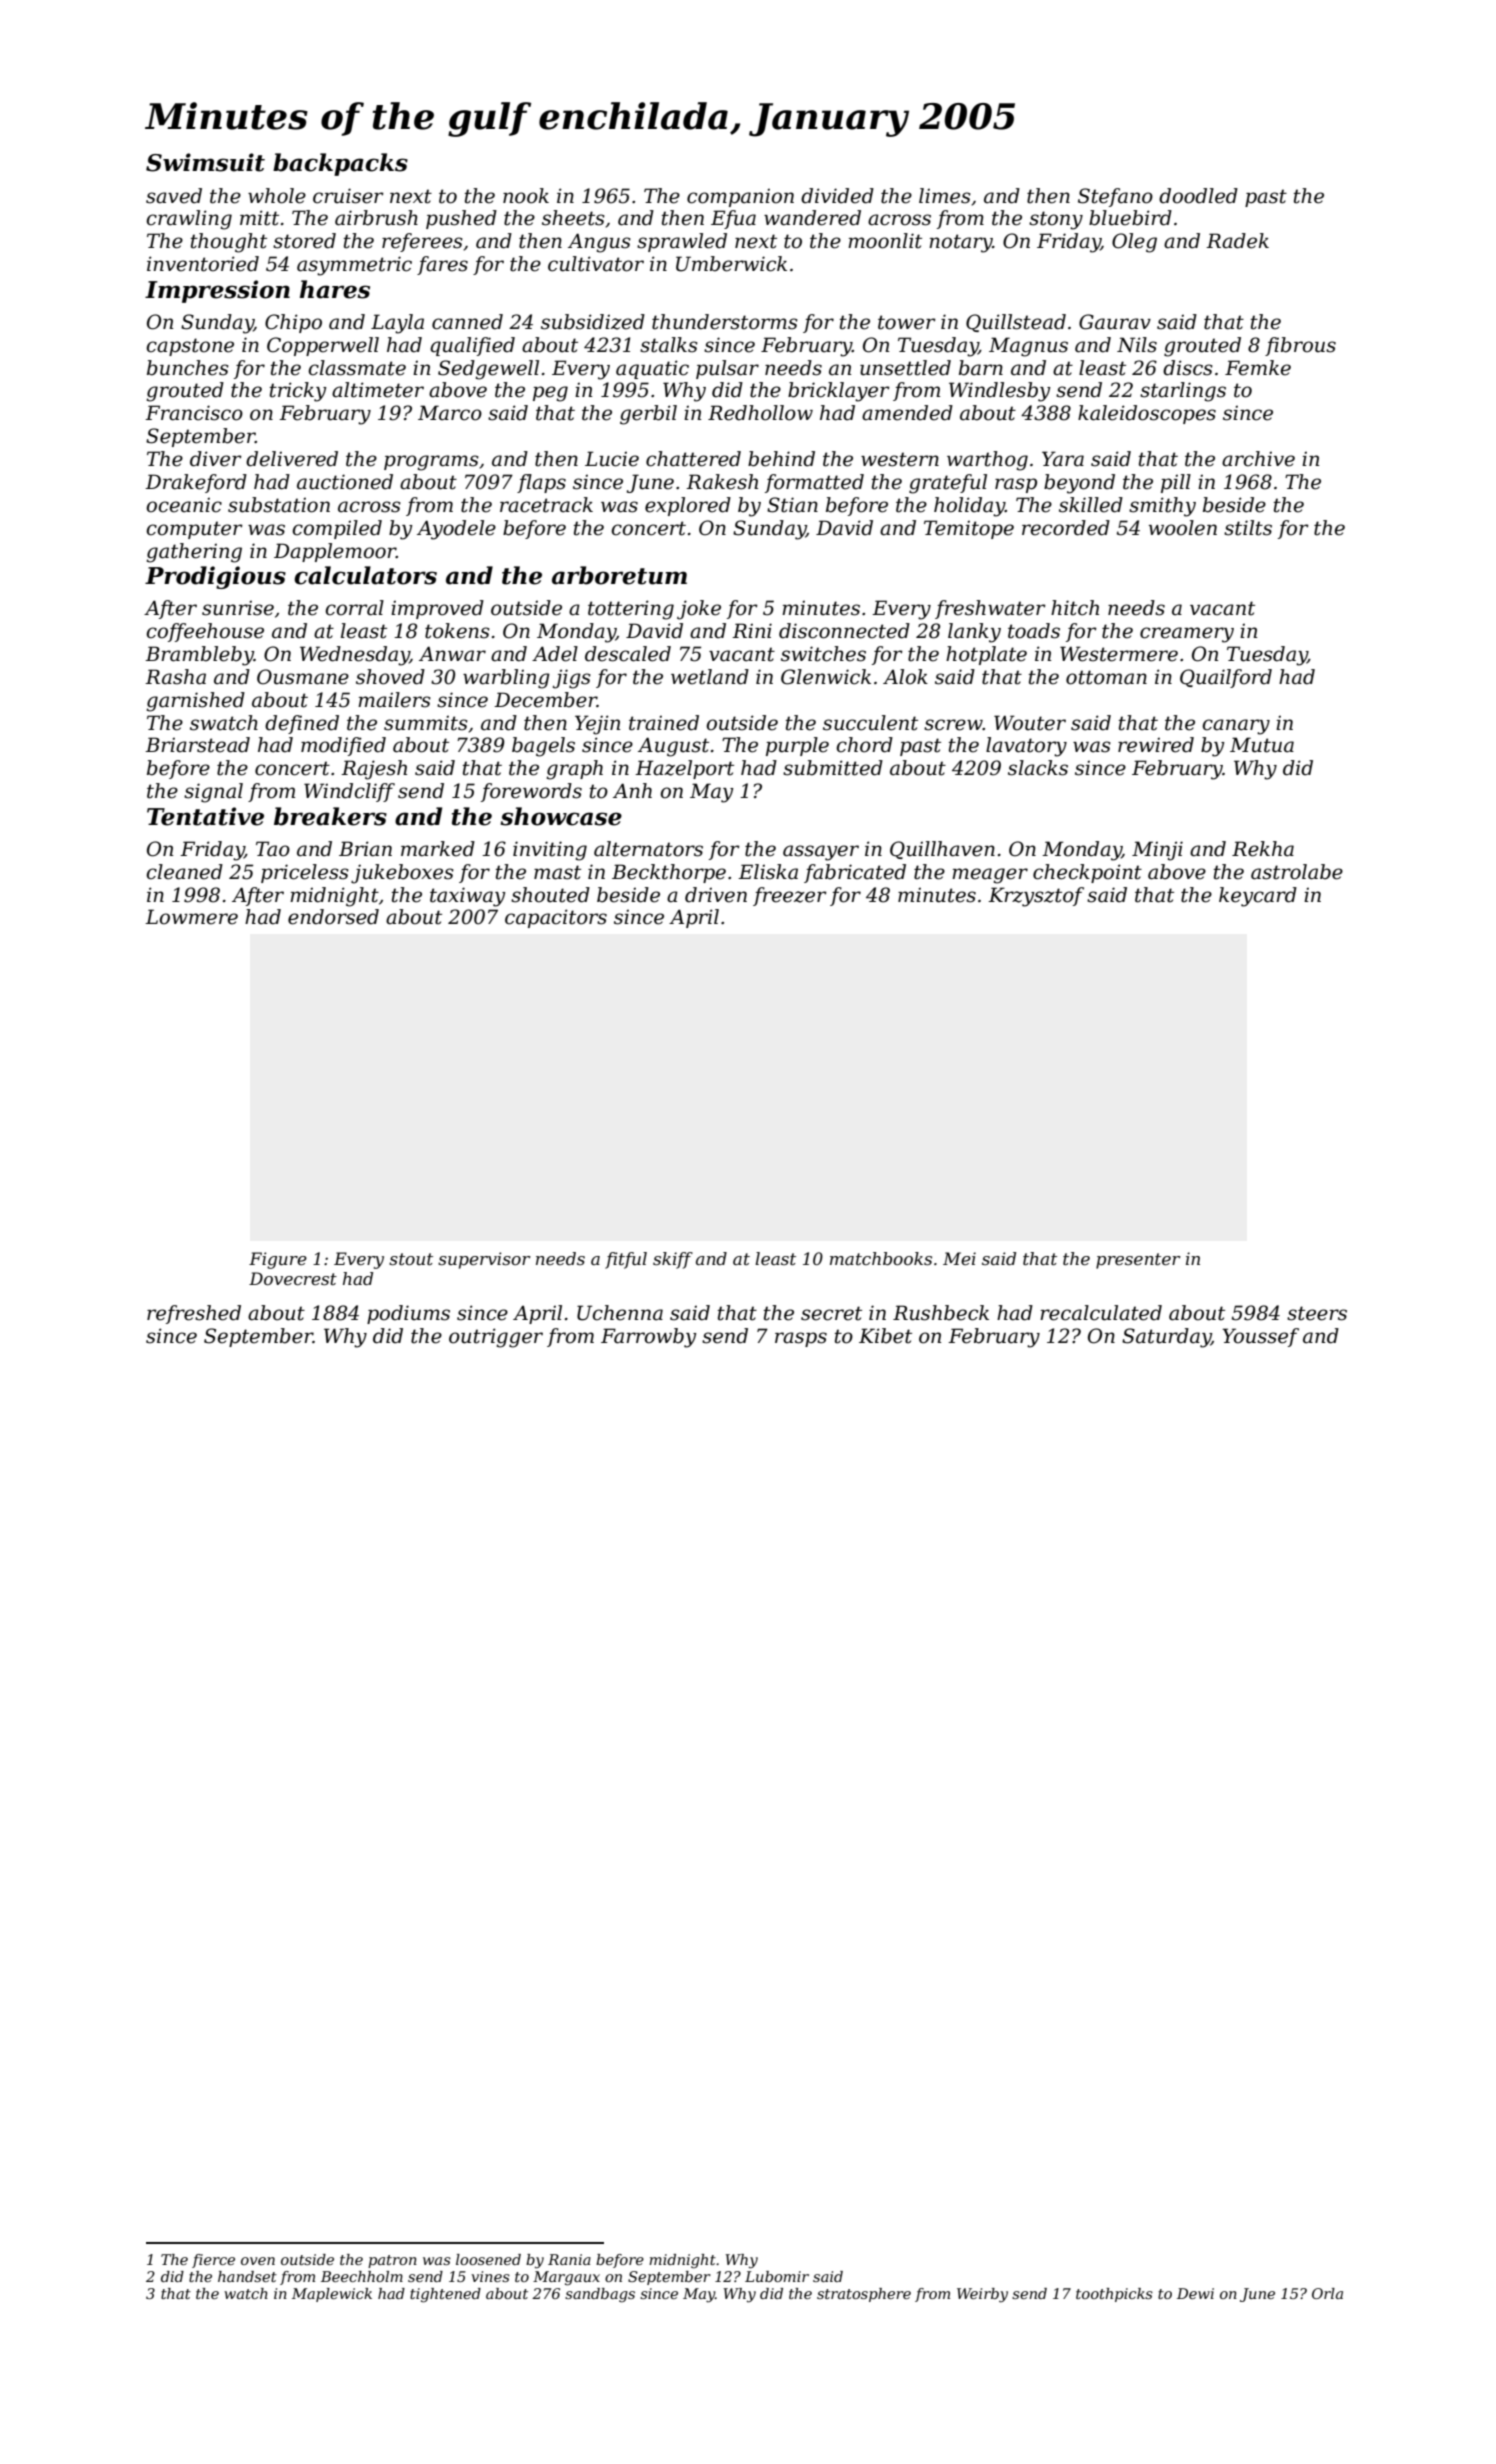 The height and width of the screenshot is (2464, 1496). Describe the element at coordinates (1138, 1261) in the screenshot. I see `presenter` at that location.
